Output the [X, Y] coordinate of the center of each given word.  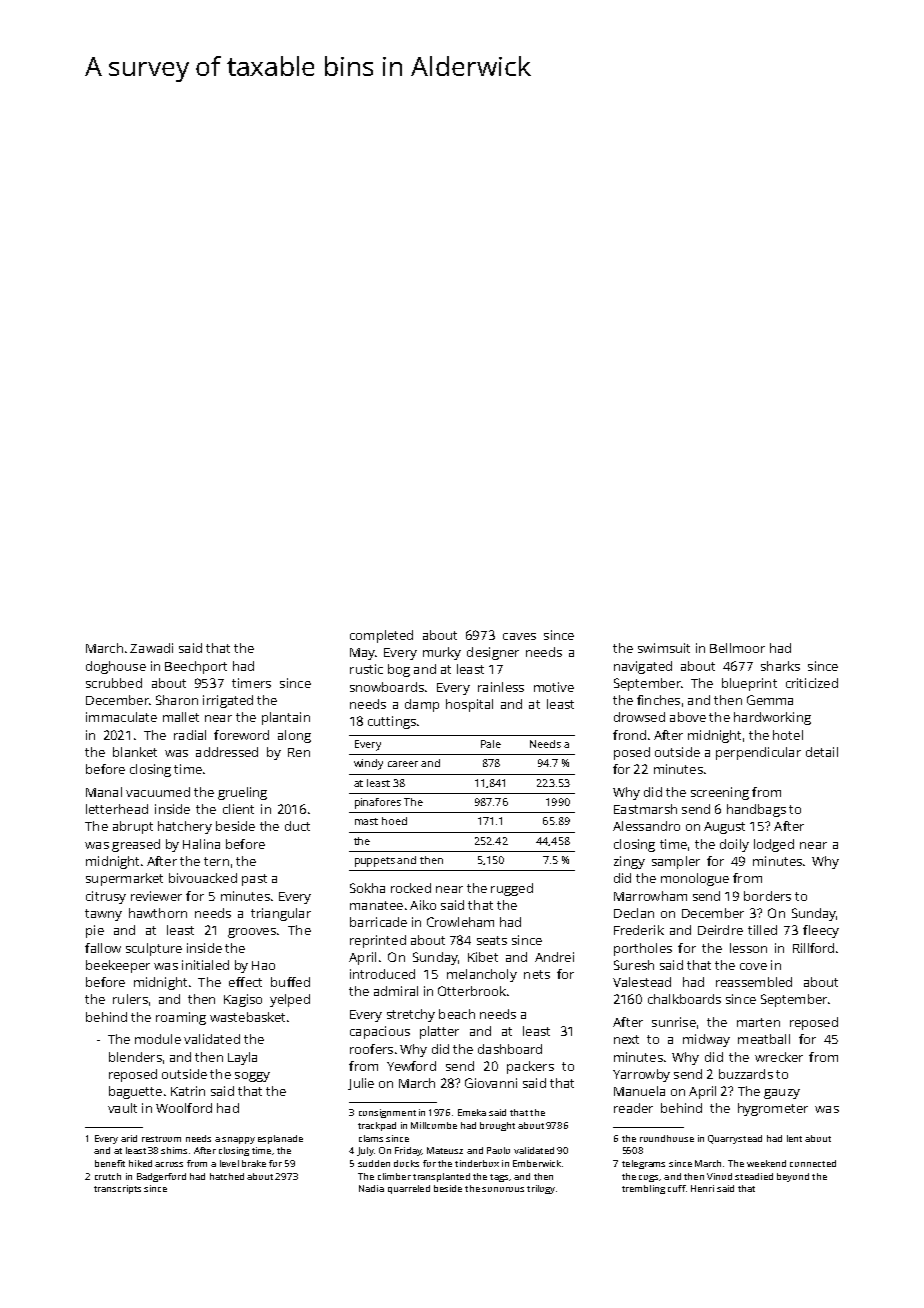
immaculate [121, 717]
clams [371, 1138]
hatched [227, 1176]
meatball [764, 1039]
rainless [501, 687]
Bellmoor [737, 648]
